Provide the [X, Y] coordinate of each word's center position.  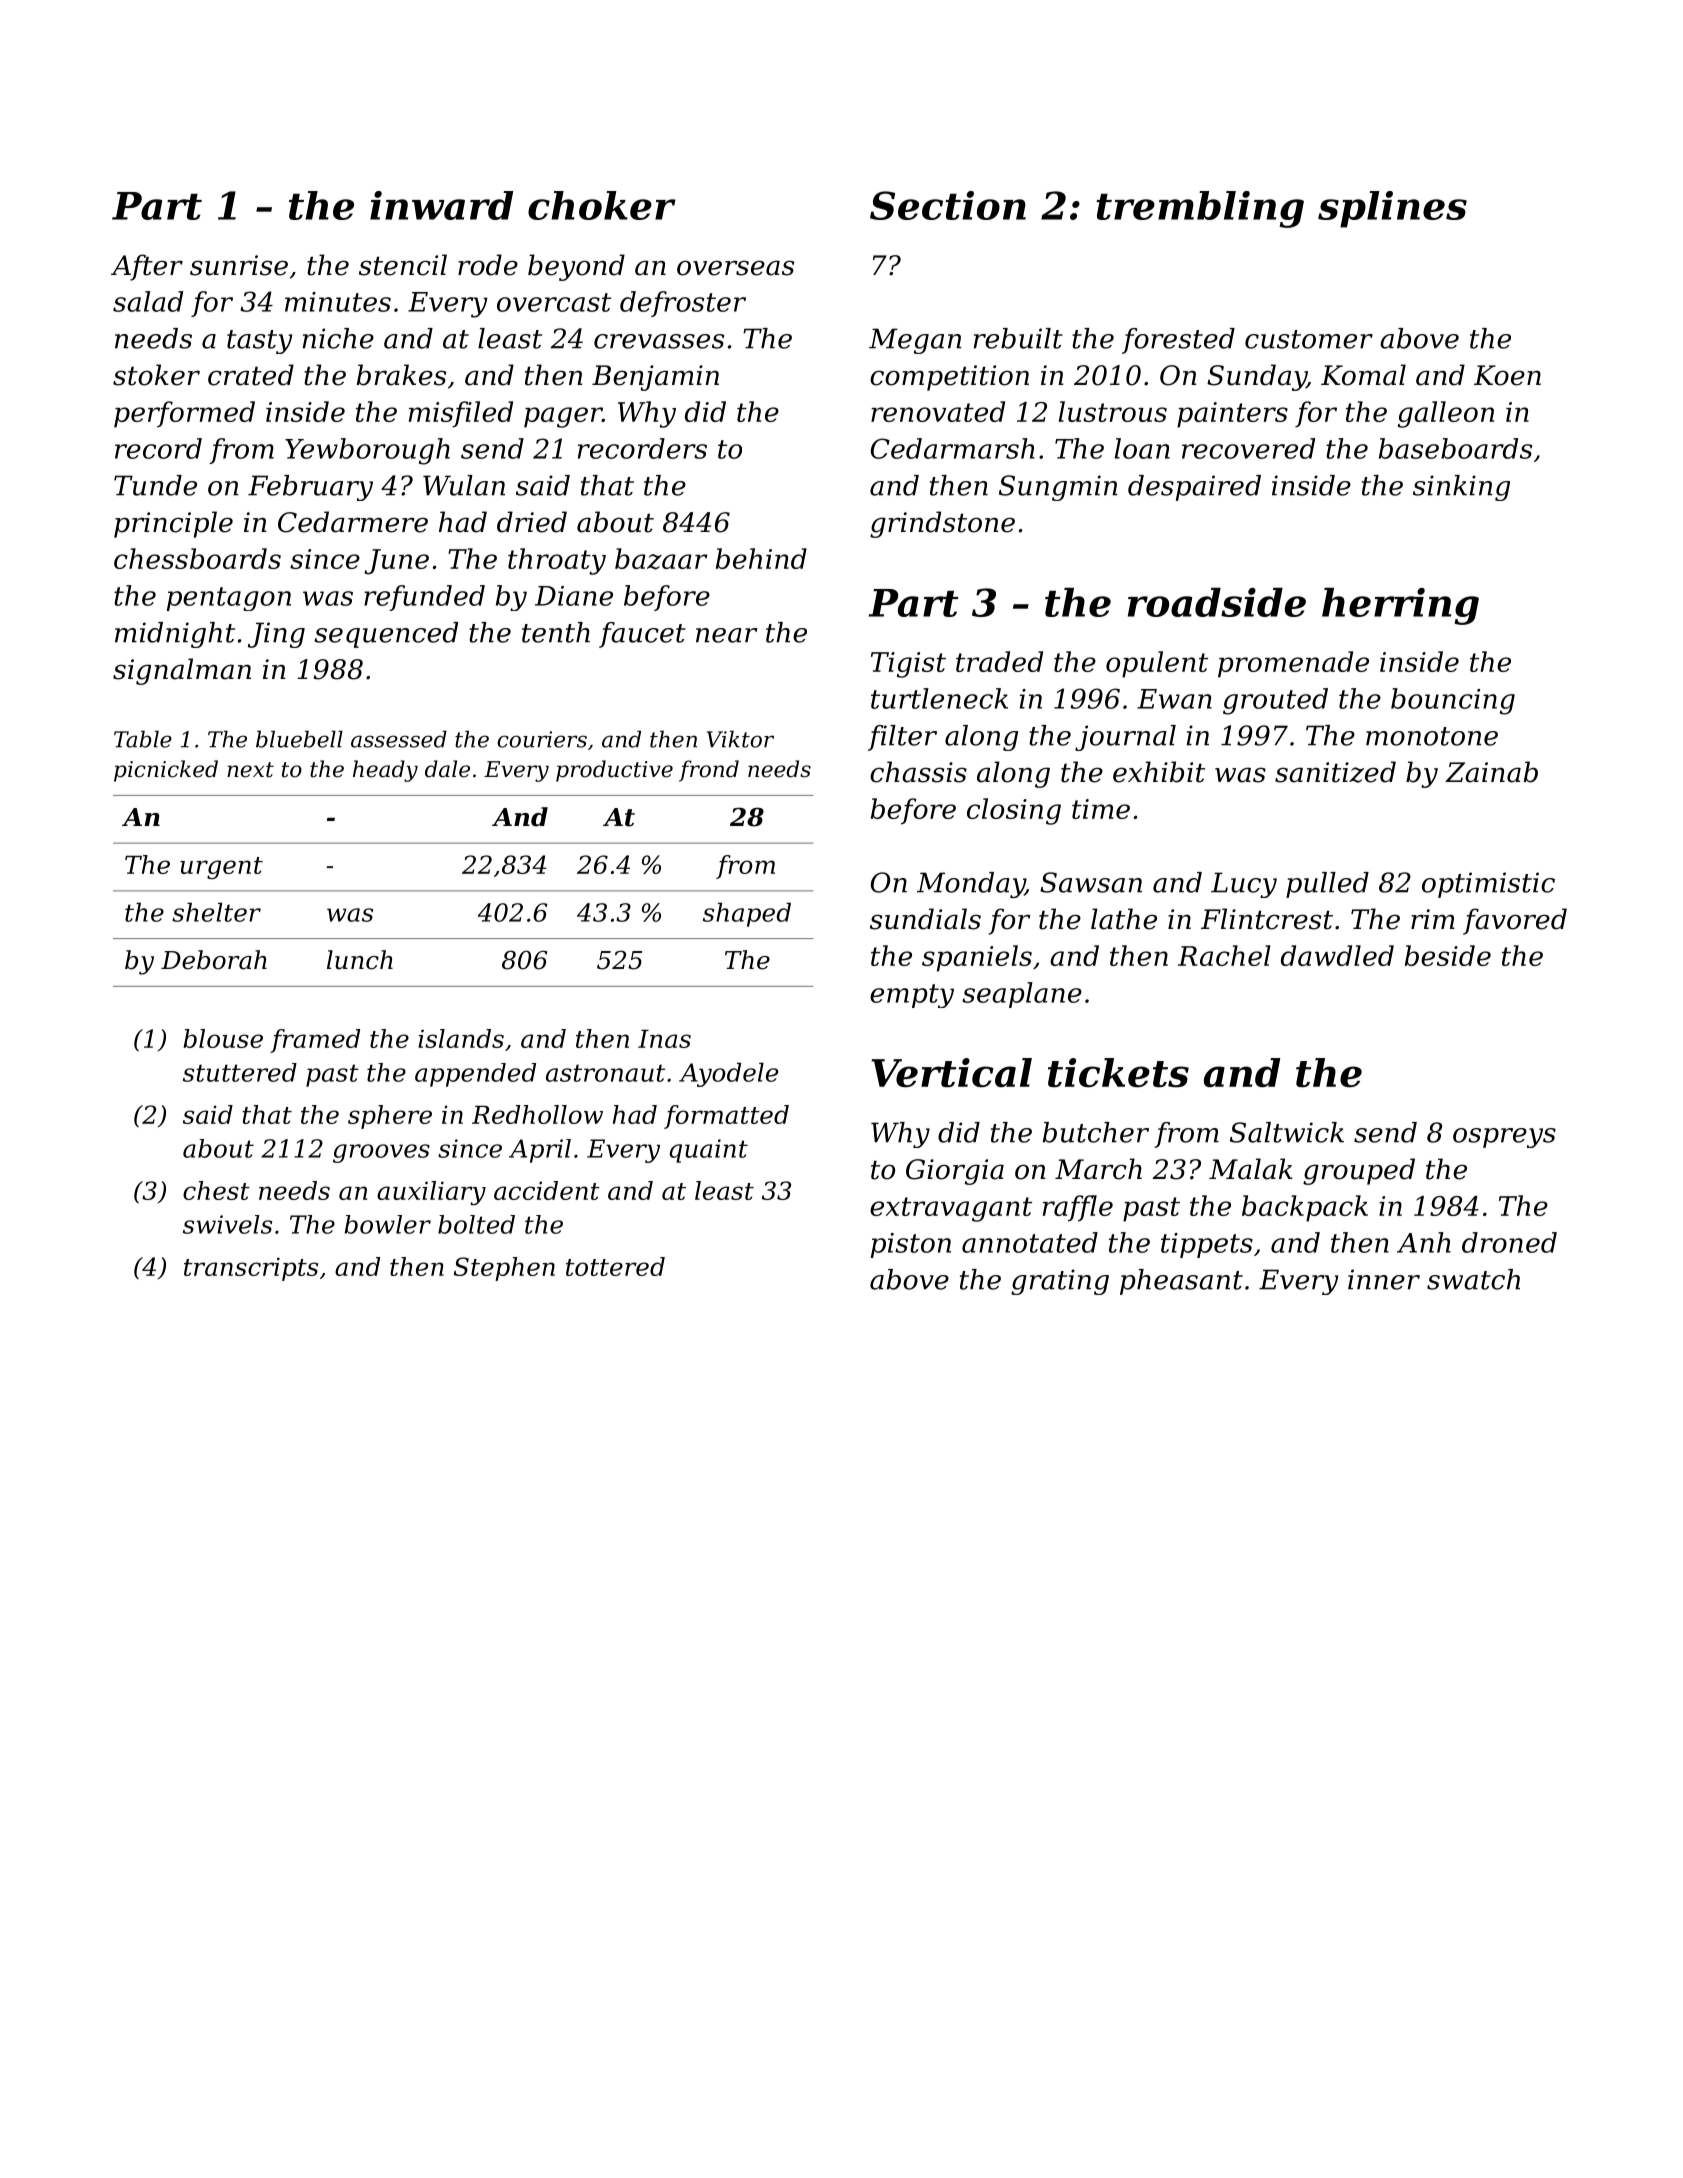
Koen [1507, 375]
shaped [747, 914]
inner [1384, 1279]
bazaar [661, 559]
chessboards [197, 558]
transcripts [251, 1269]
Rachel [1224, 955]
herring [1400, 606]
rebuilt [1018, 338]
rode [488, 265]
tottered [615, 1266]
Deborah [214, 960]
